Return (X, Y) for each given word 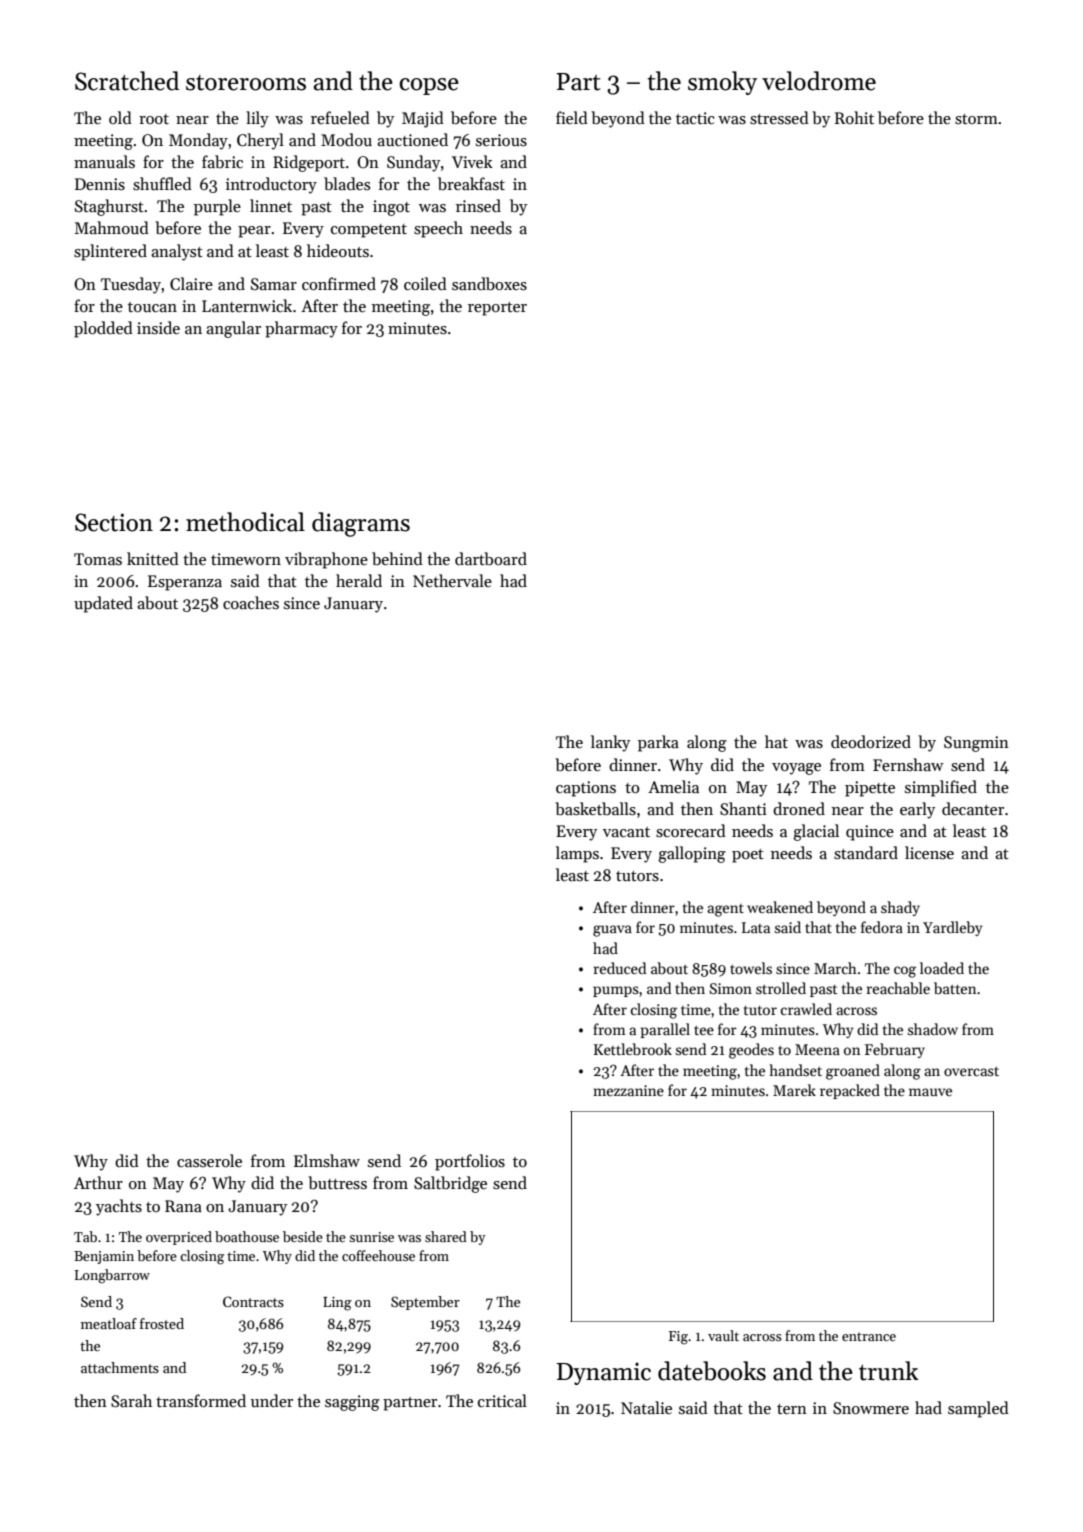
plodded (103, 329)
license (929, 852)
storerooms (246, 83)
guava (612, 931)
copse (429, 86)
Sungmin (976, 744)
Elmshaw (327, 1161)
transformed (201, 1400)
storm (976, 119)
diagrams (361, 524)
